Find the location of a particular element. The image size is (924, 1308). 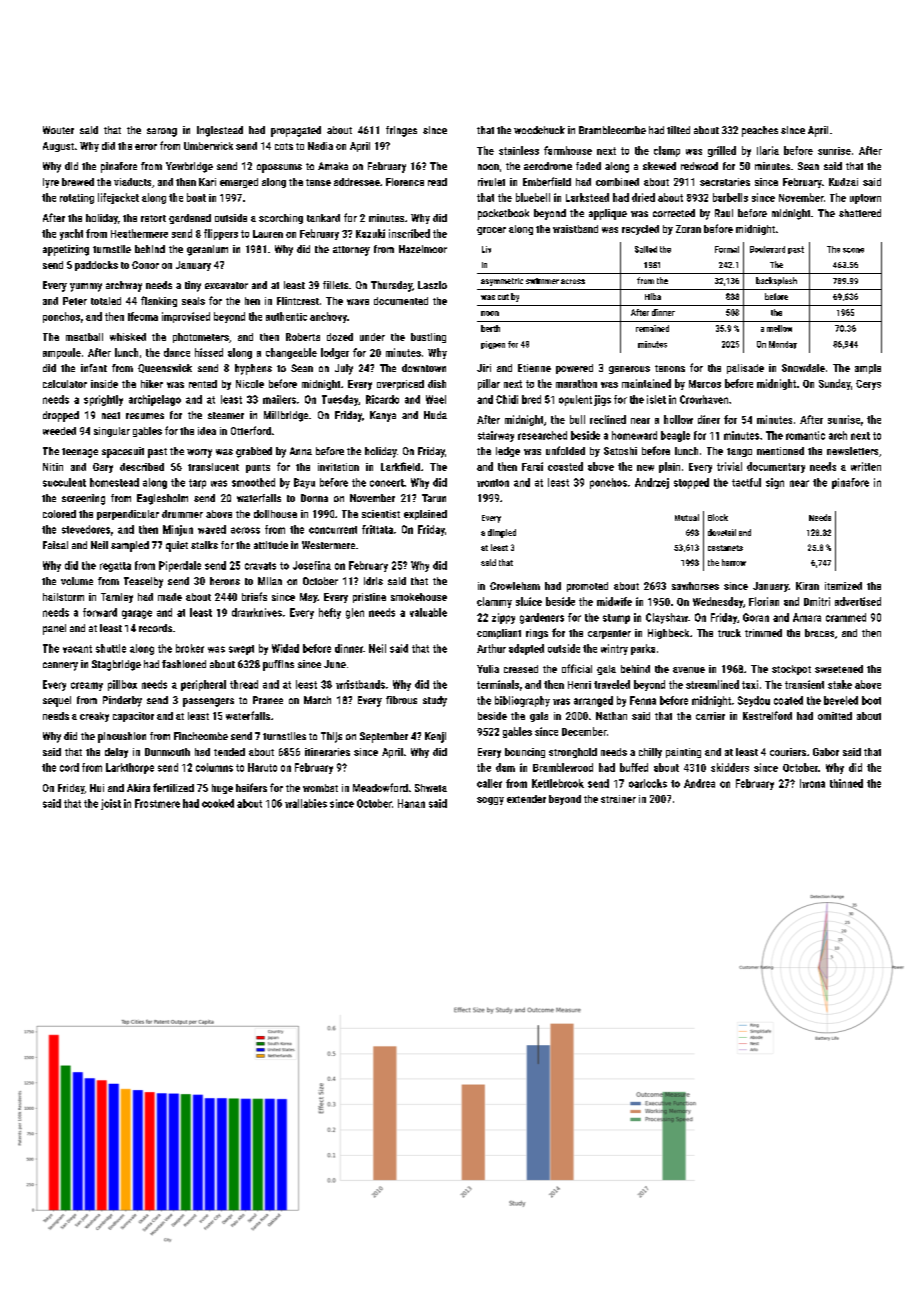

frittata is located at coordinates (377, 529).
